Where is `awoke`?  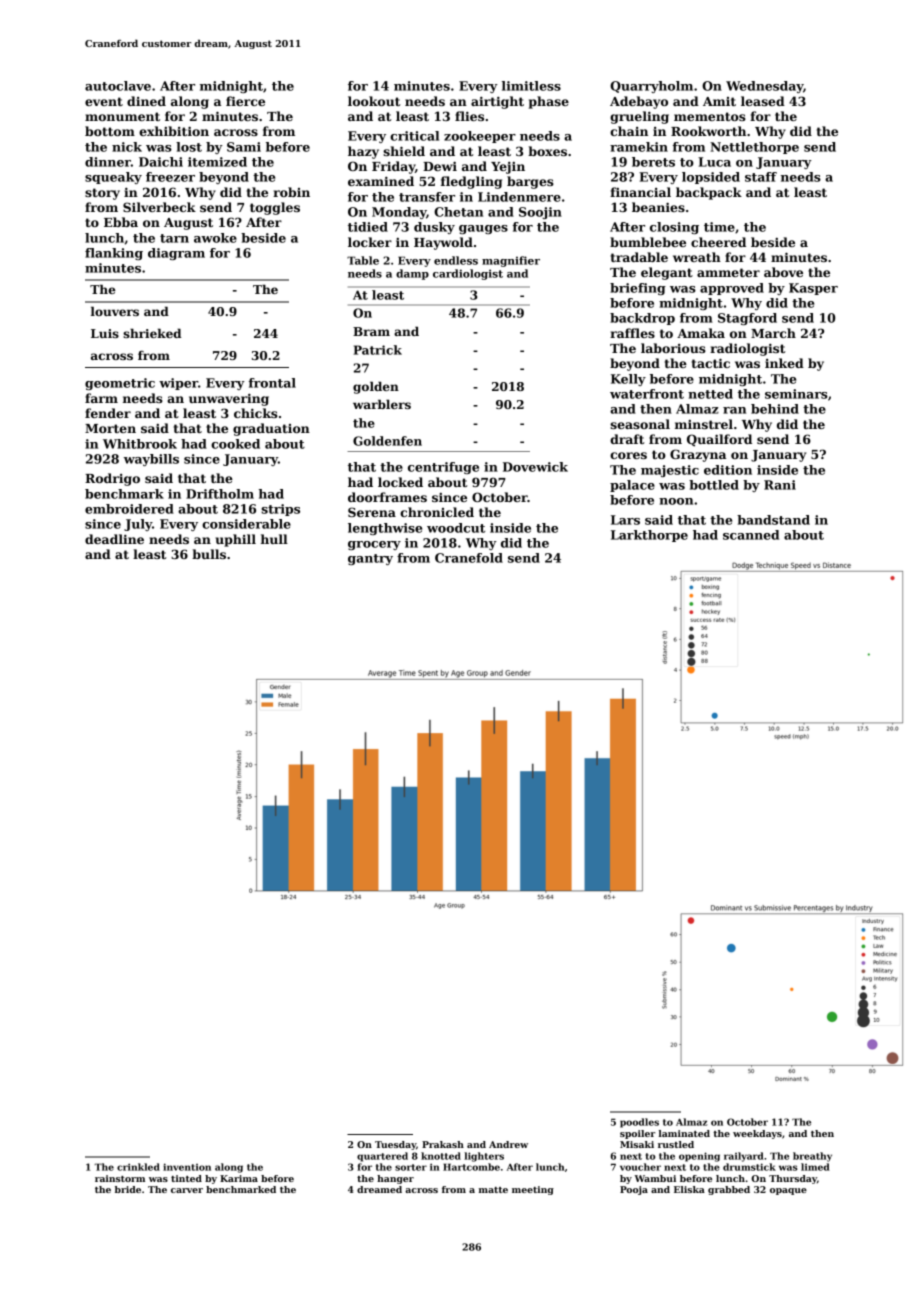
awoke is located at coordinates (215, 238).
